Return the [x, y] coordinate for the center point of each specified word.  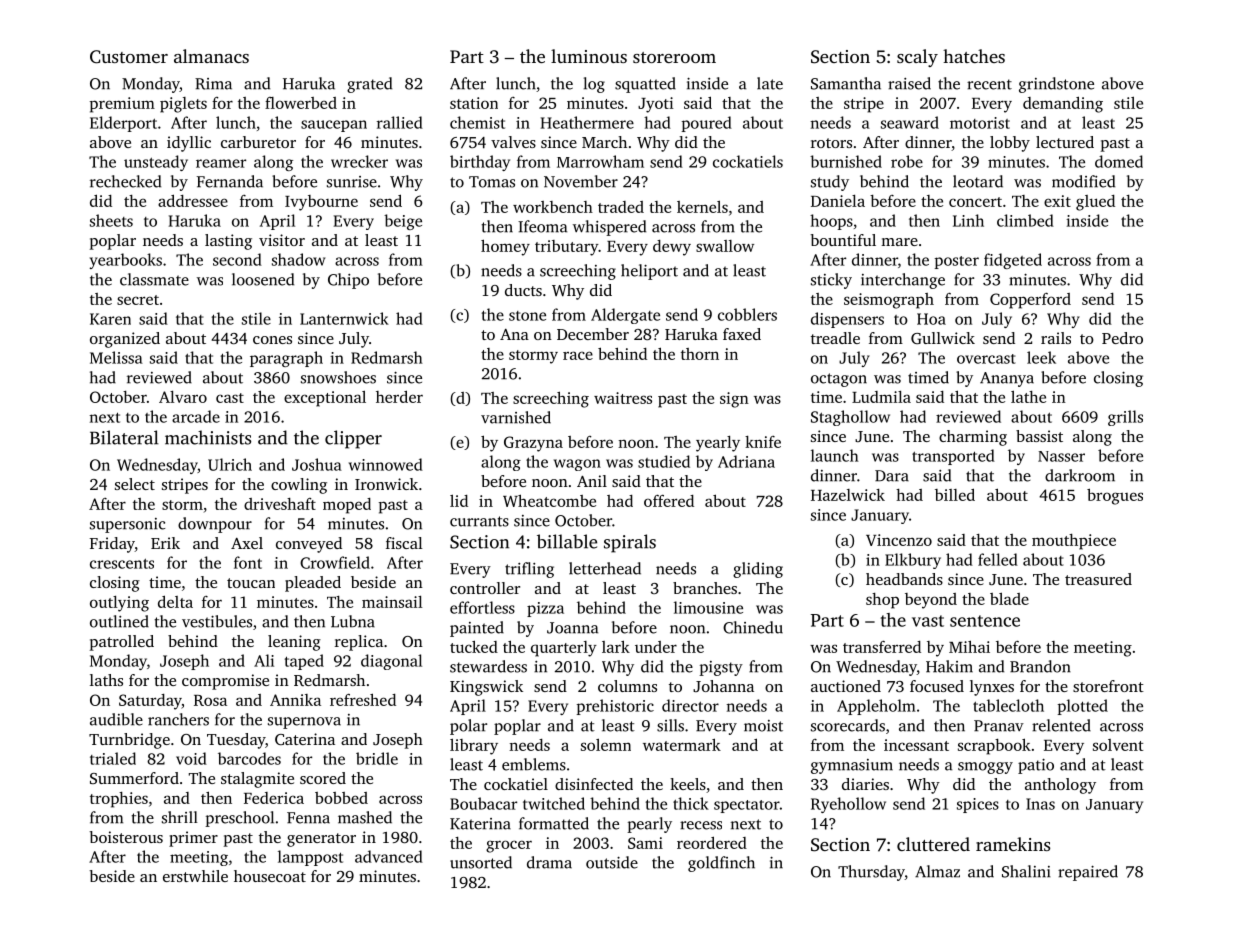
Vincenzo [899, 540]
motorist [980, 123]
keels [688, 784]
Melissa [116, 357]
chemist [477, 122]
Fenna [308, 818]
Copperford [1030, 301]
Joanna [572, 628]
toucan [251, 583]
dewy [672, 248]
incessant [916, 745]
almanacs [211, 56]
